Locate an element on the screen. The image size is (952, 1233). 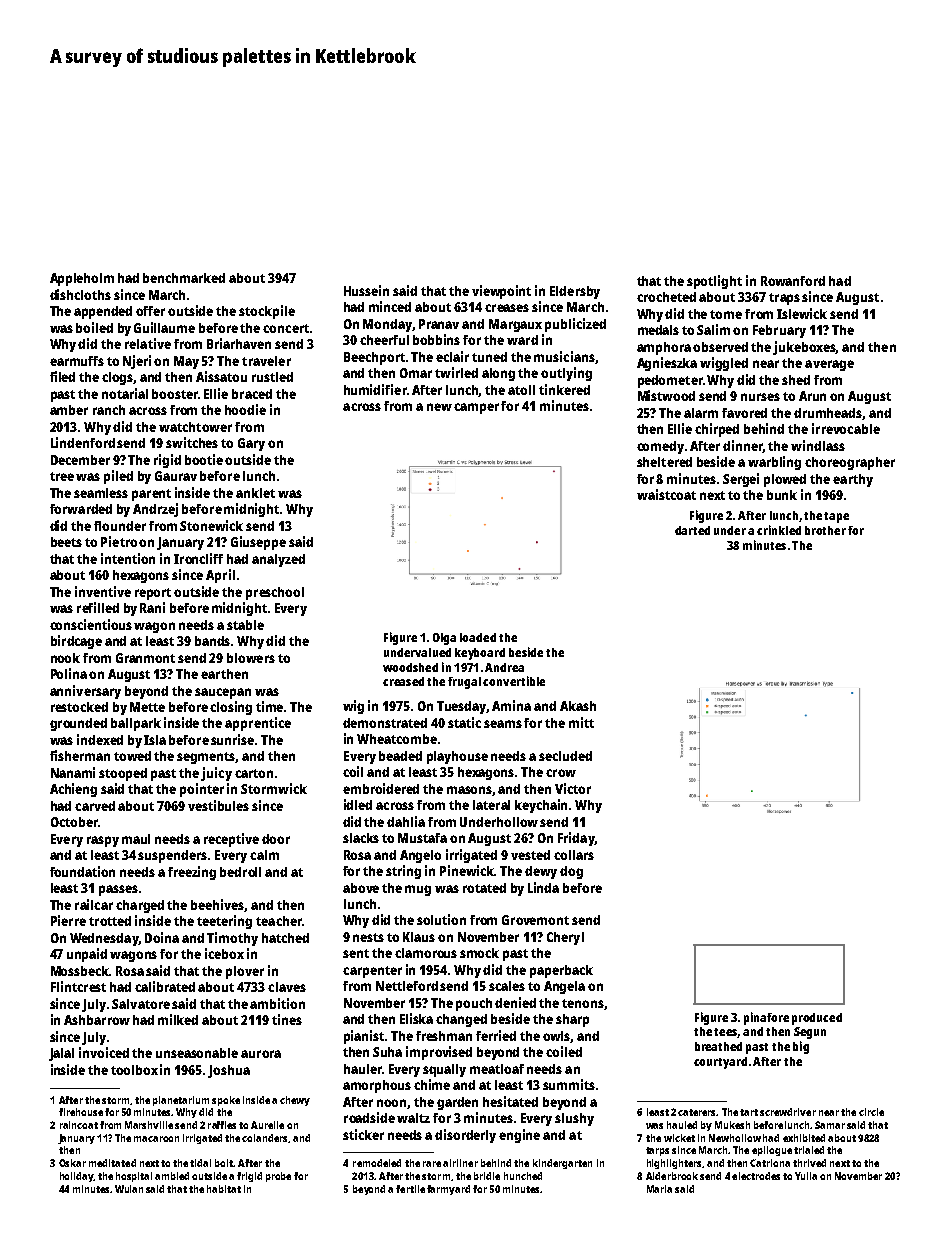
planetarium is located at coordinates (181, 1101).
